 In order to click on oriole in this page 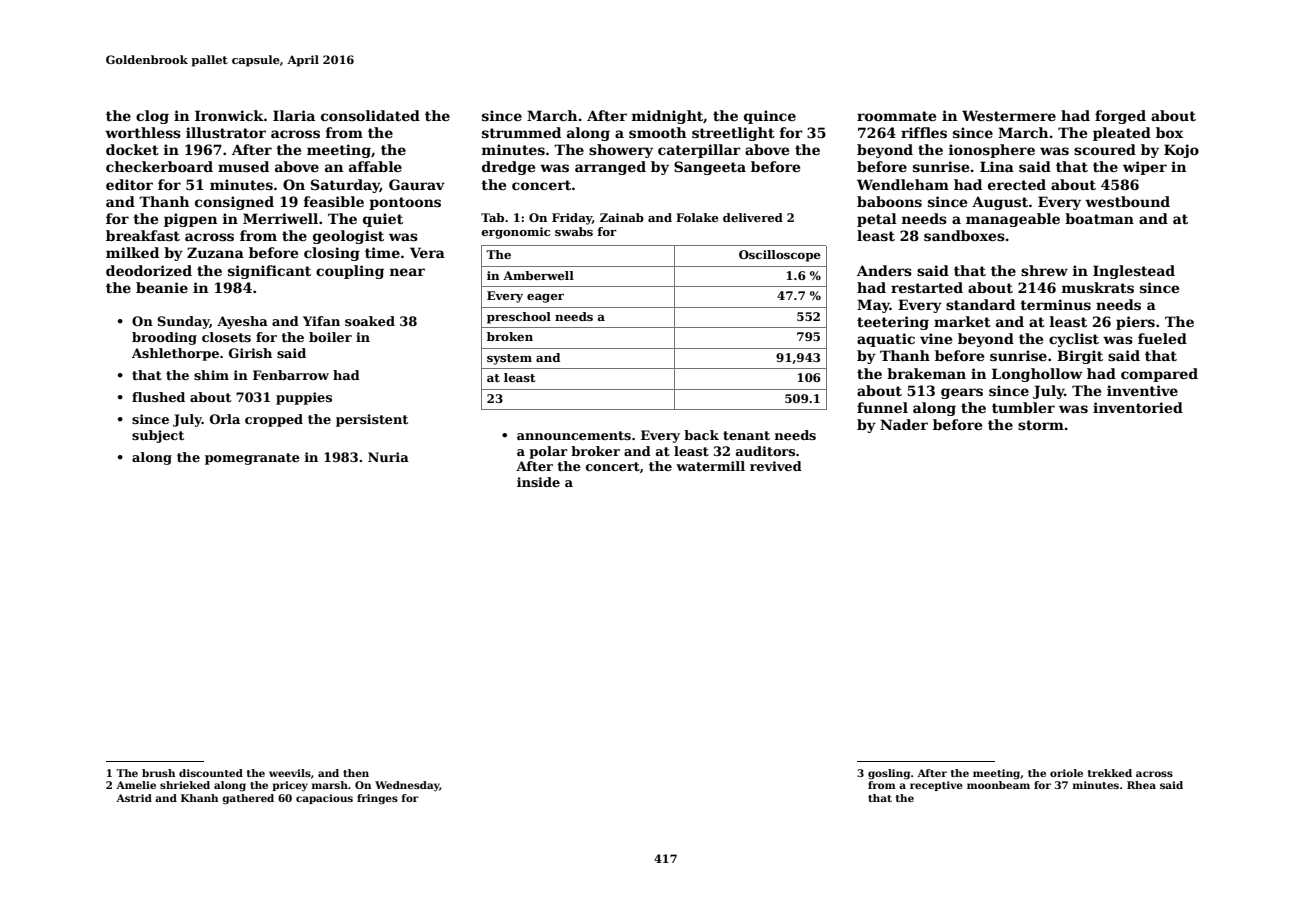, I will do `click(1066, 773)`.
